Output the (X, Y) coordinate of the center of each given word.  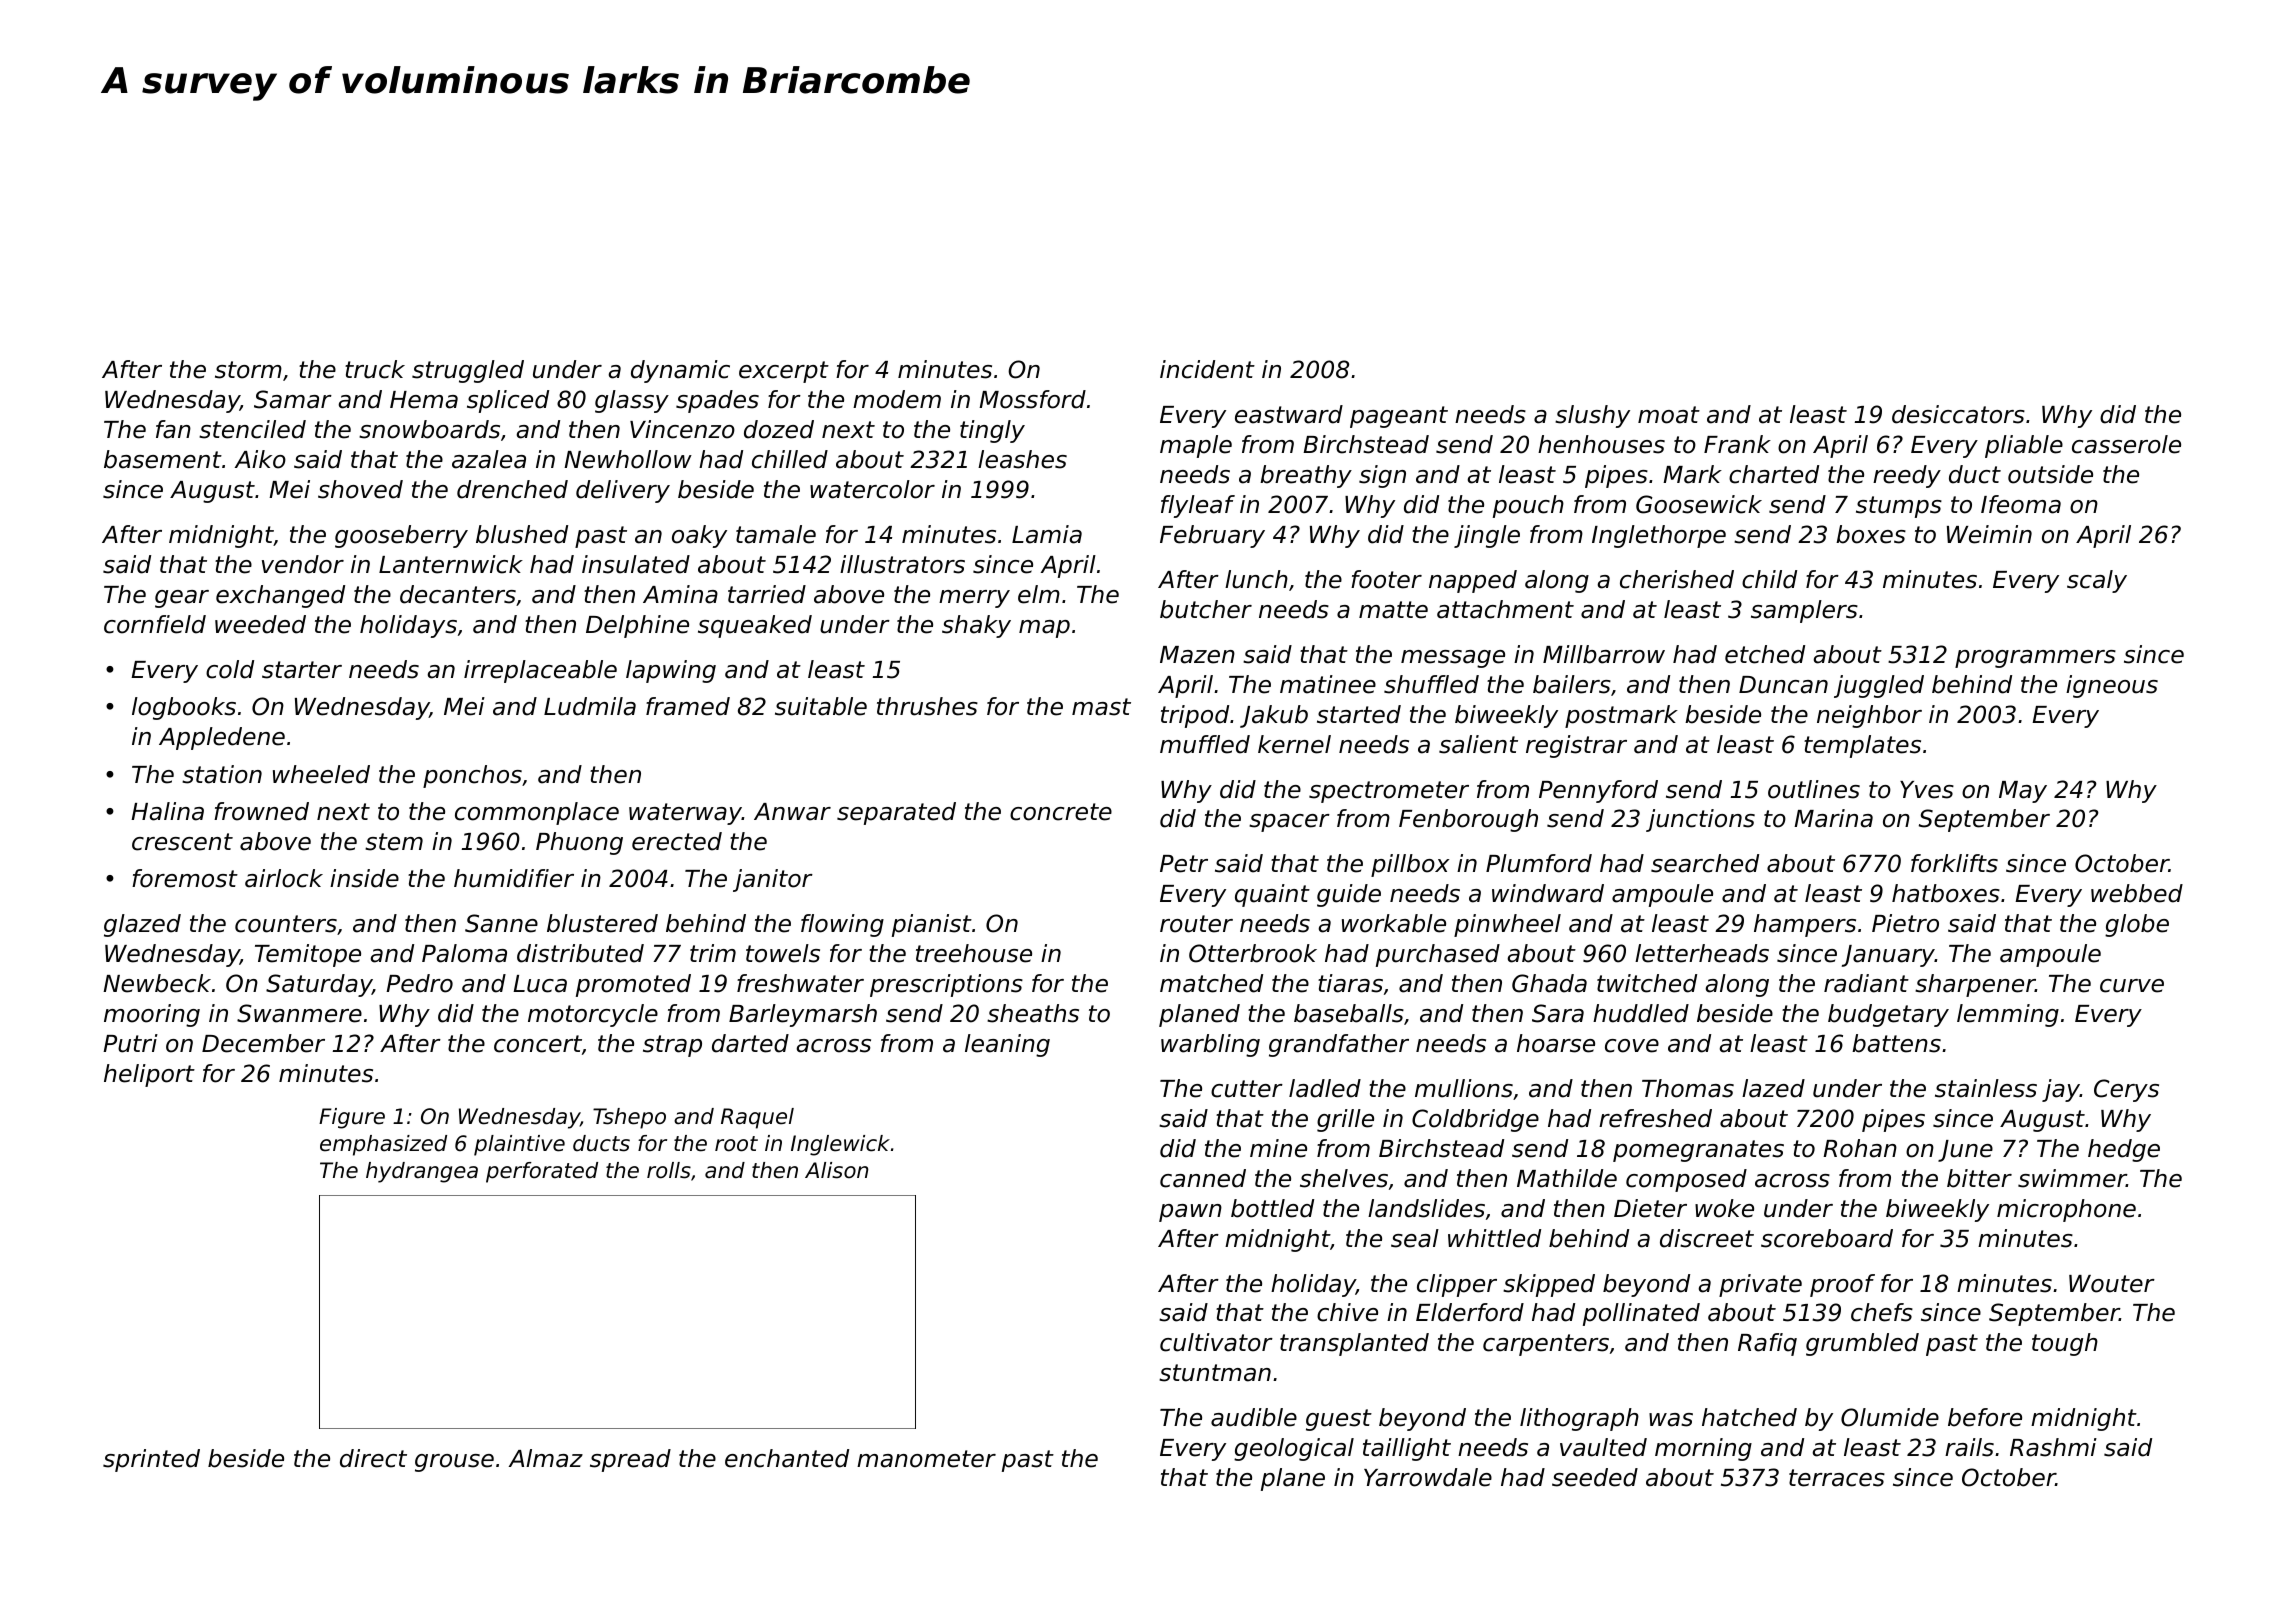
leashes (1022, 459)
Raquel (757, 1118)
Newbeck (157, 983)
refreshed (1655, 1118)
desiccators (1958, 414)
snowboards (429, 429)
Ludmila (590, 706)
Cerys (2126, 1090)
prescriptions (946, 985)
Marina (1833, 818)
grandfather (1339, 1045)
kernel (1294, 744)
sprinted (151, 1460)
